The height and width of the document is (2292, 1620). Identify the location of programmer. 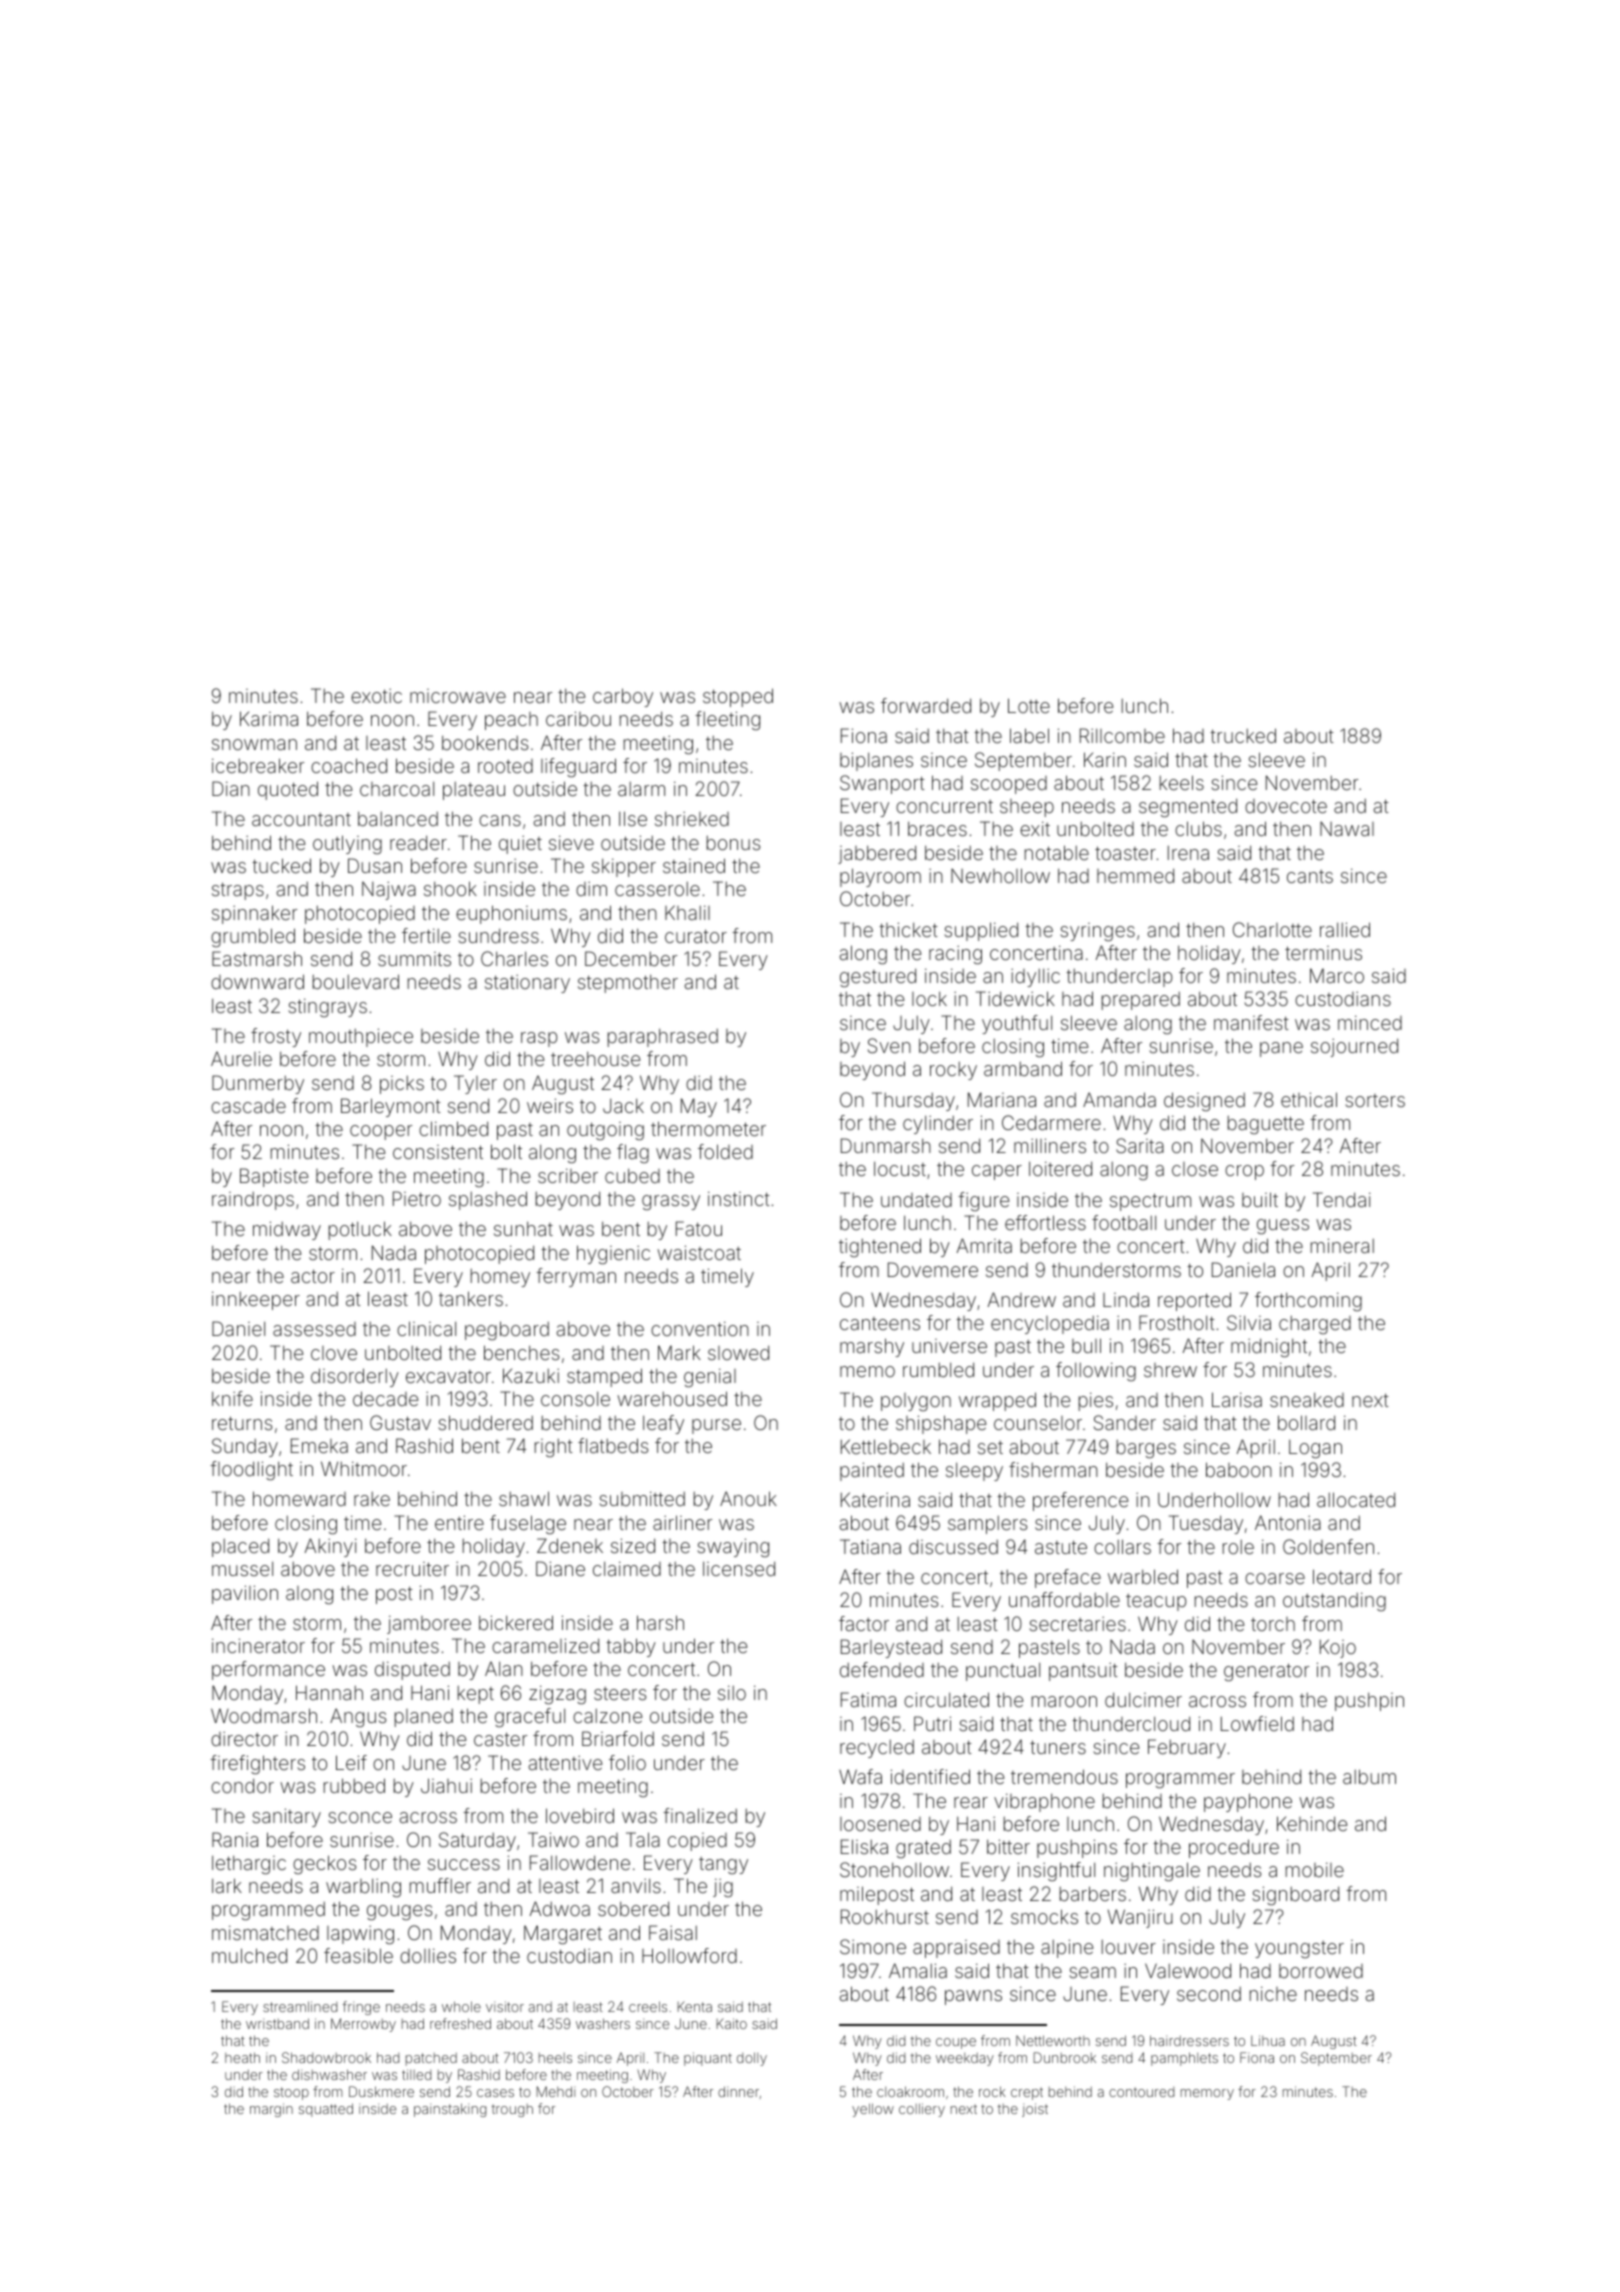
(1180, 1780).
